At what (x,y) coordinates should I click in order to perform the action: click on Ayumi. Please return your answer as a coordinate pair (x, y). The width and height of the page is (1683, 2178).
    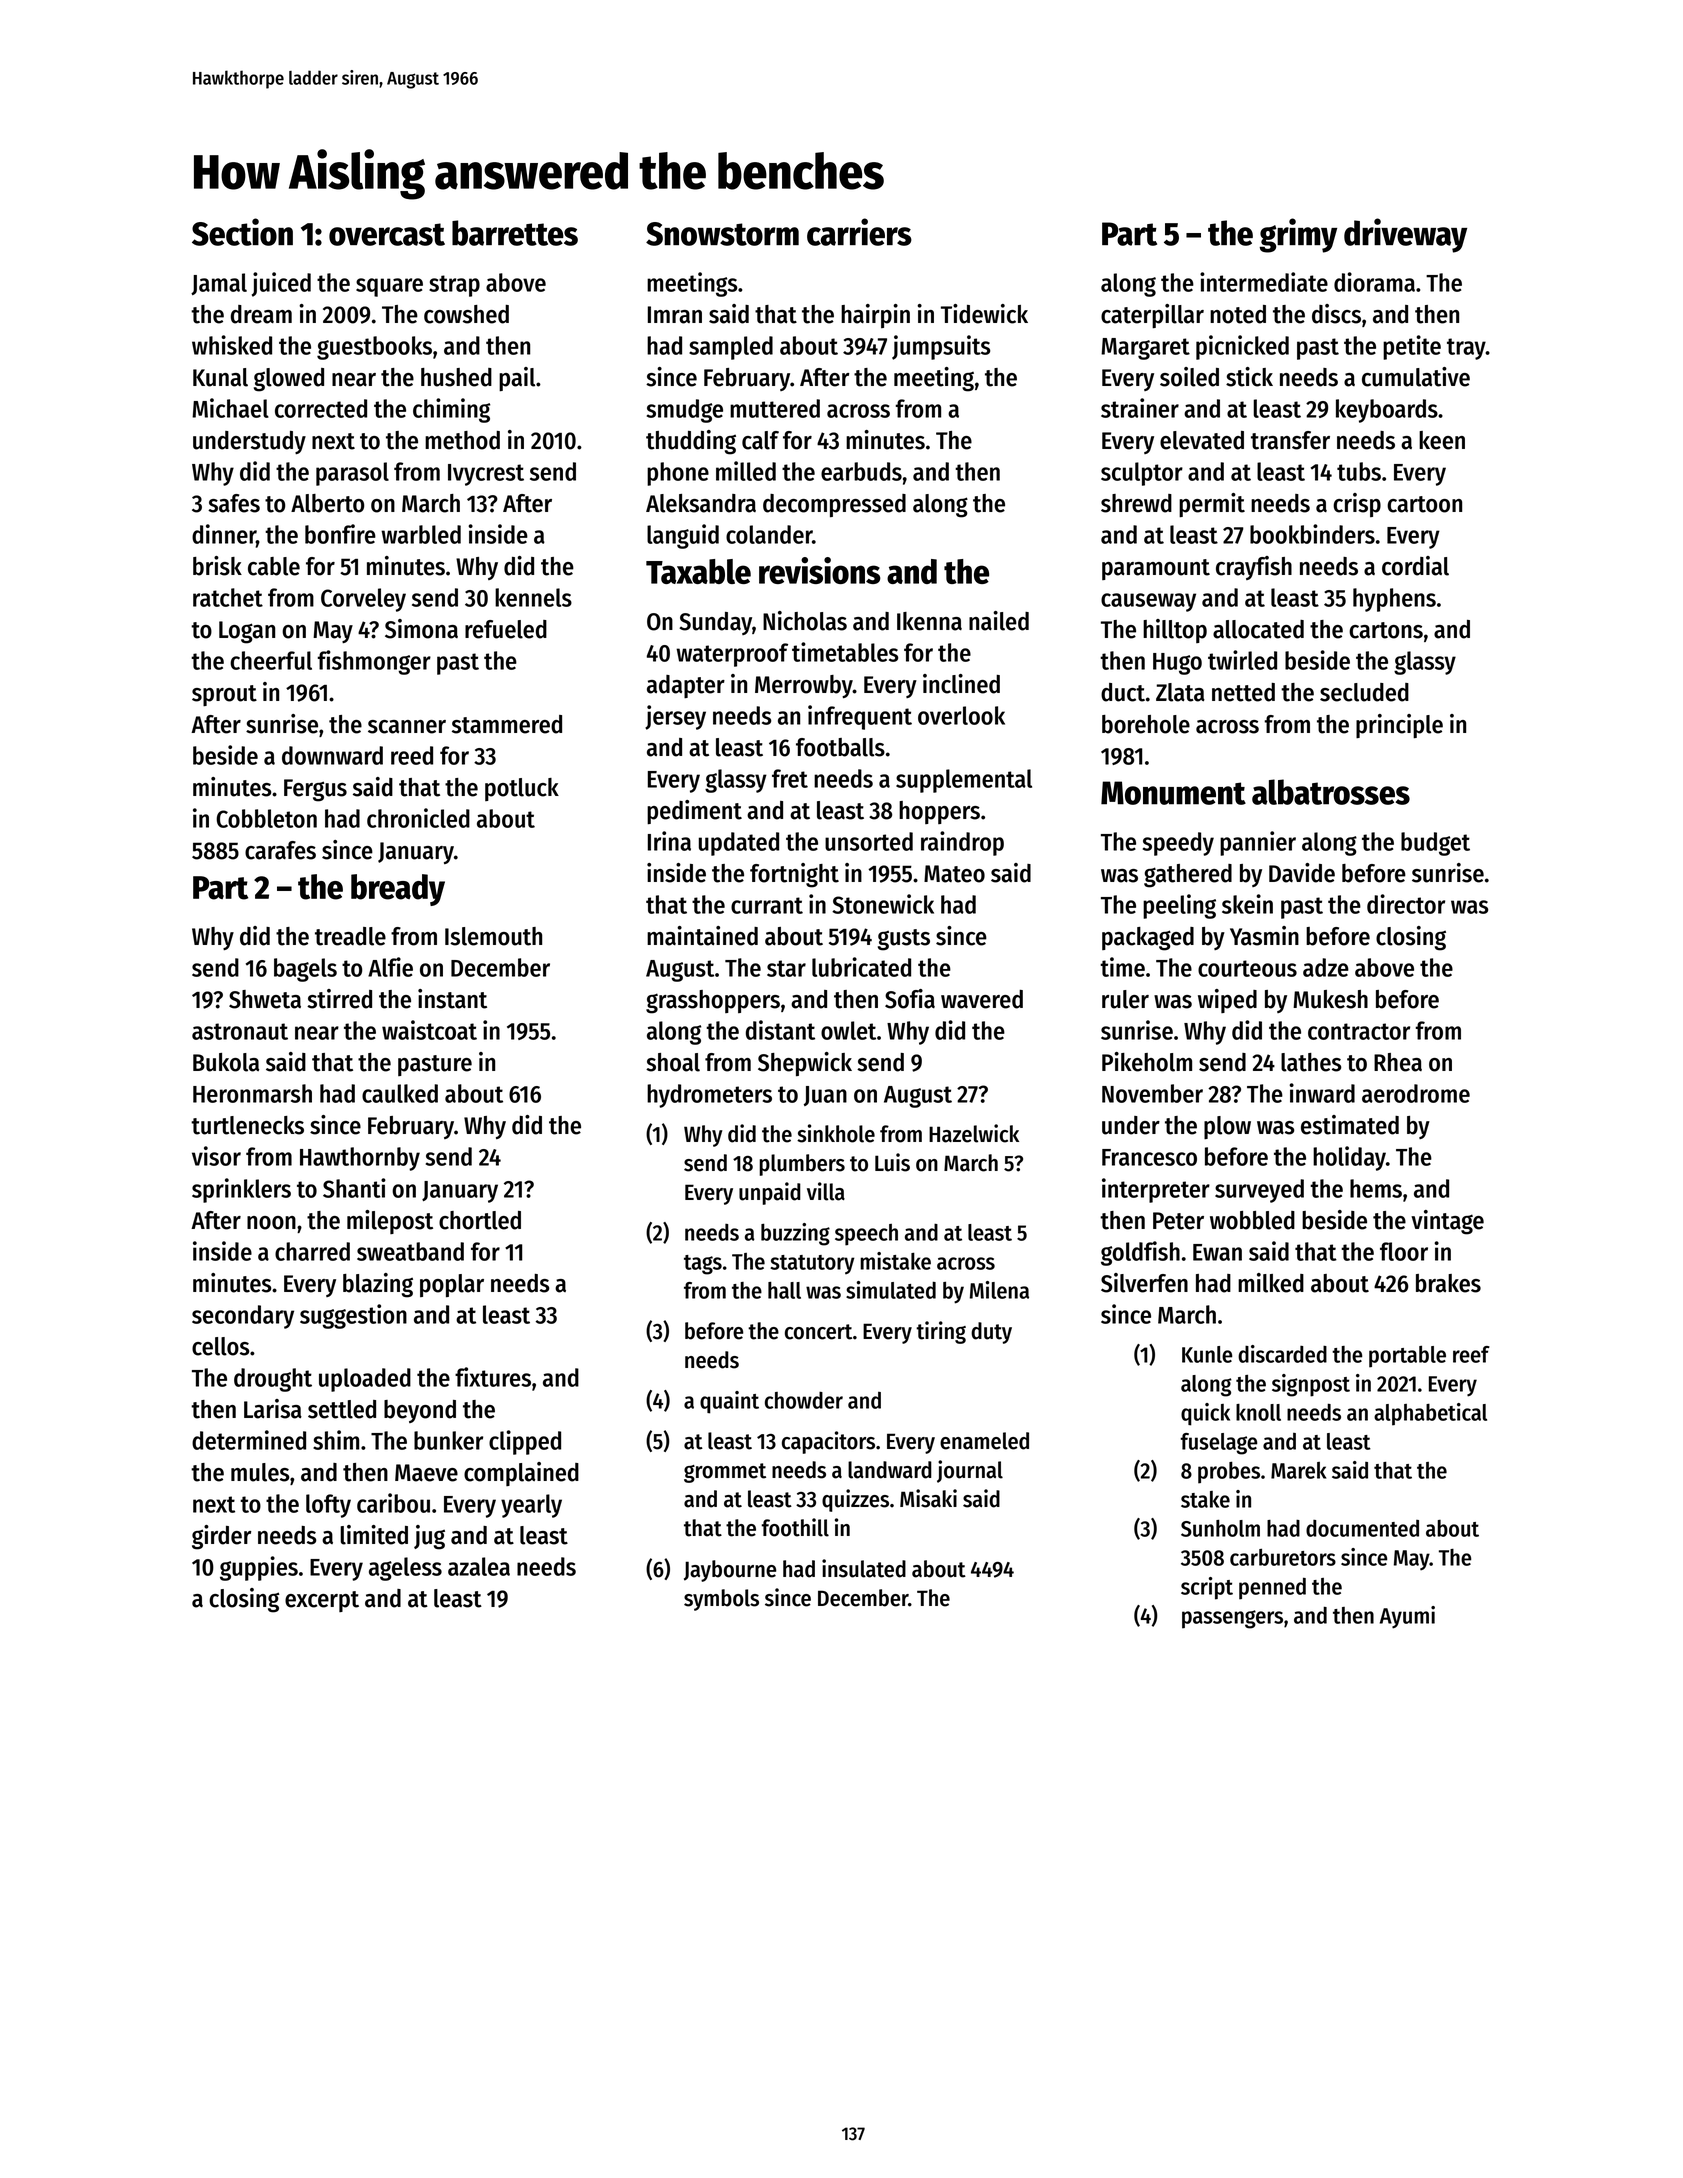
    Looking at the image, I should click on (1407, 1617).
